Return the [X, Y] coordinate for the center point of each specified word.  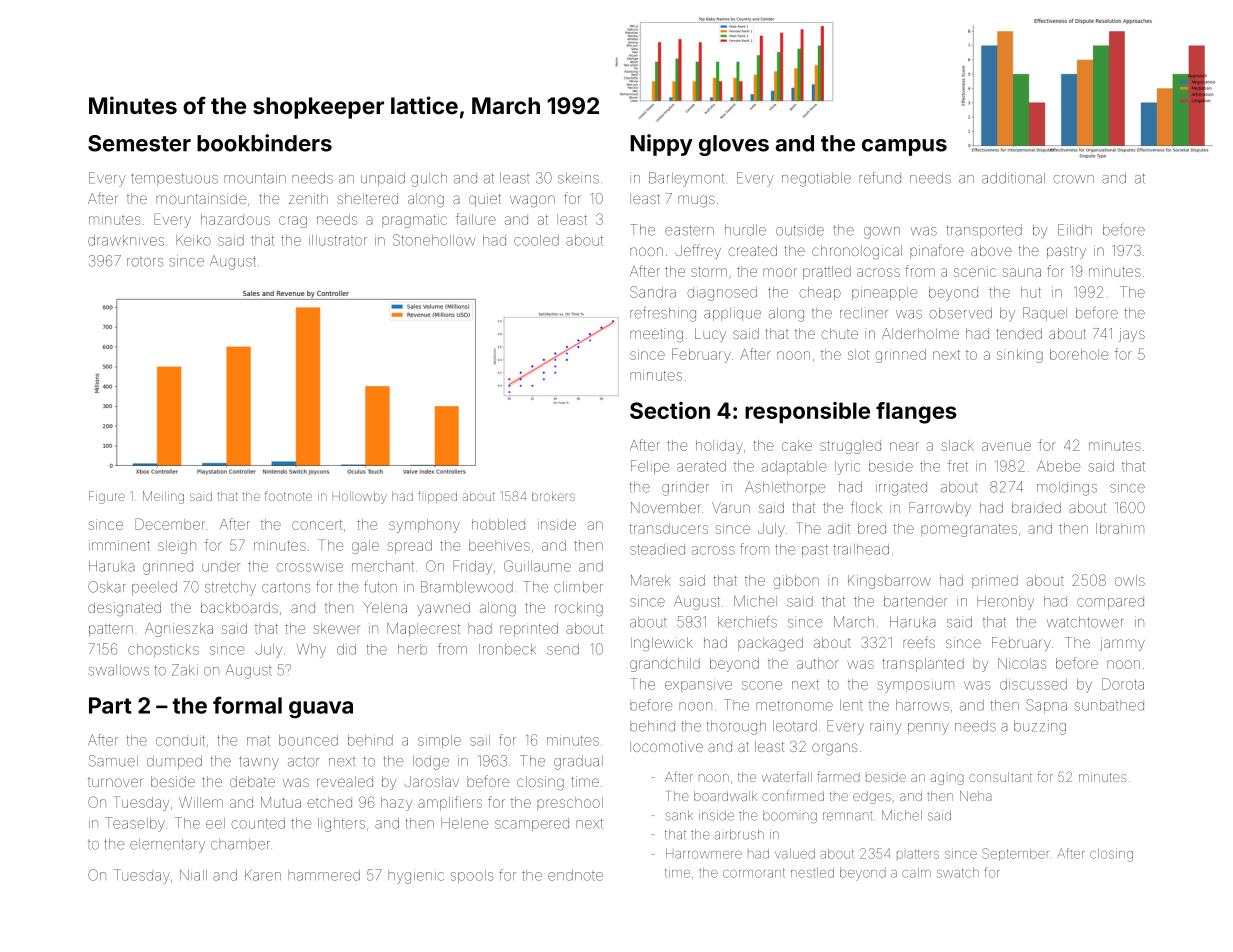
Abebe [1058, 466]
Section [670, 410]
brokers [553, 496]
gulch [429, 180]
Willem [201, 802]
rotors [145, 262]
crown [1073, 179]
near [904, 446]
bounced [308, 740]
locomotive [666, 746]
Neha [975, 796]
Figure [107, 497]
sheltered [367, 198]
